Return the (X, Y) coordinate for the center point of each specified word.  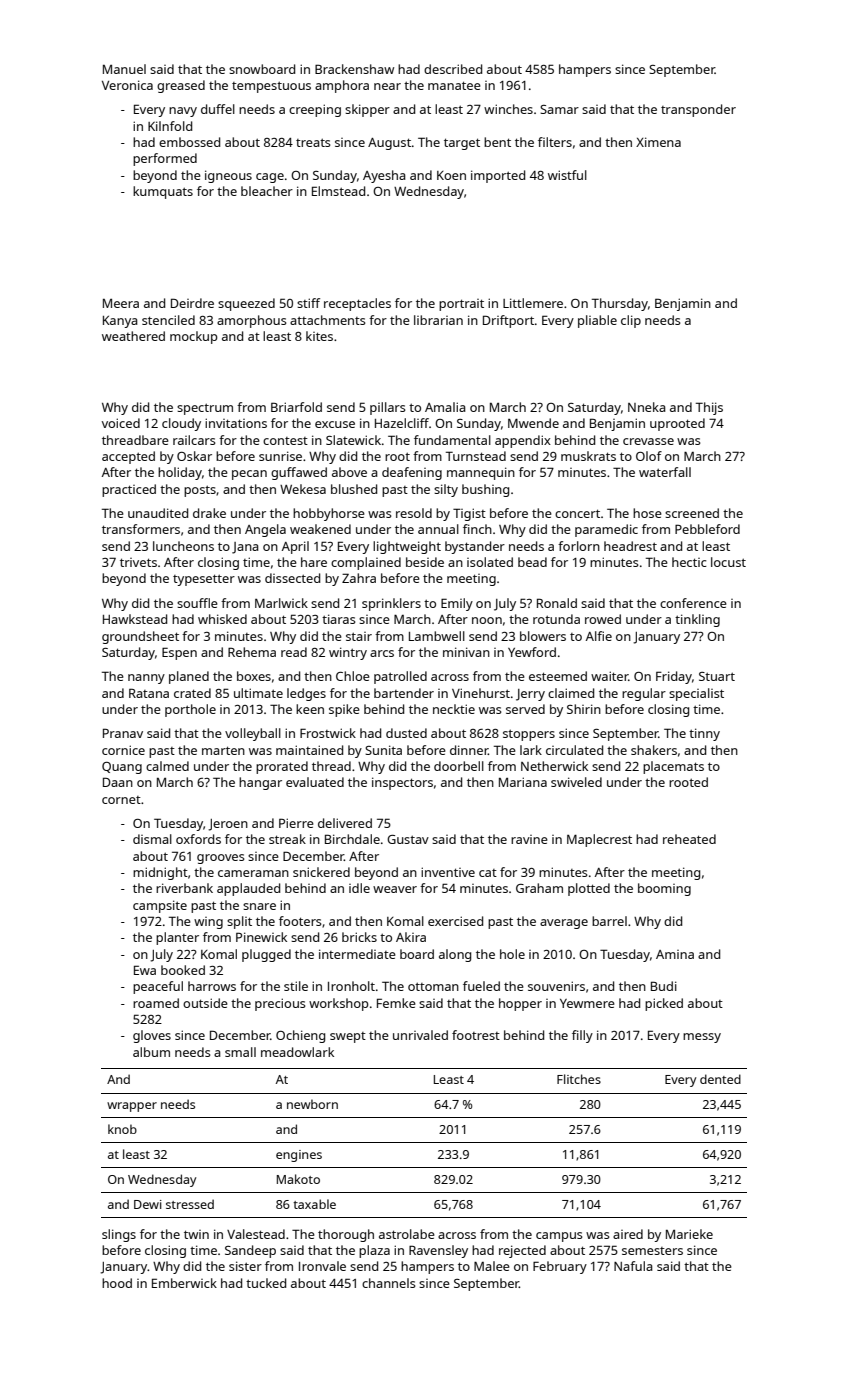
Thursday (620, 304)
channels (389, 1283)
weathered (133, 336)
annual (438, 529)
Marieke (689, 1234)
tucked (266, 1283)
